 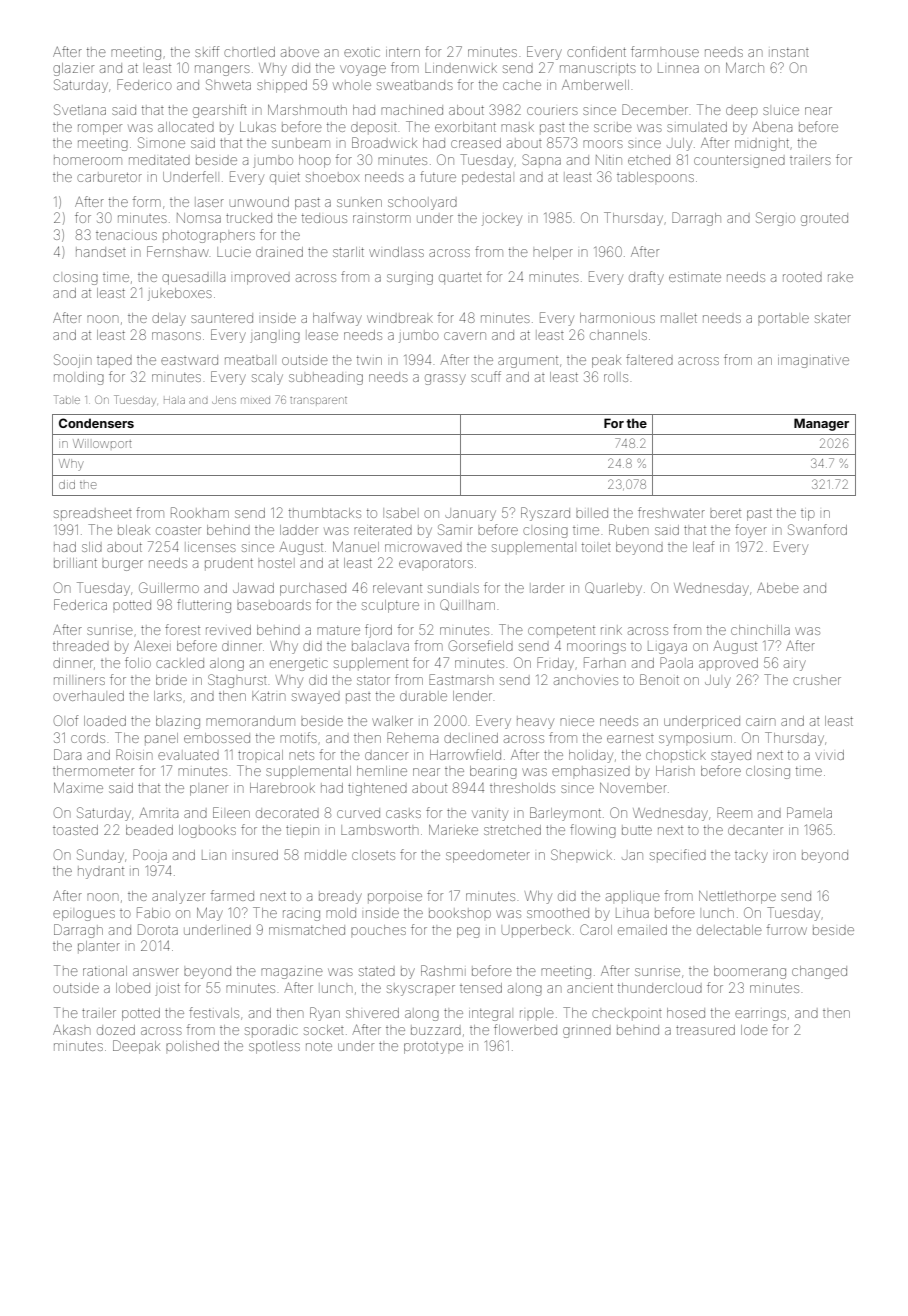 I want to click on Soojin, so click(x=72, y=361).
